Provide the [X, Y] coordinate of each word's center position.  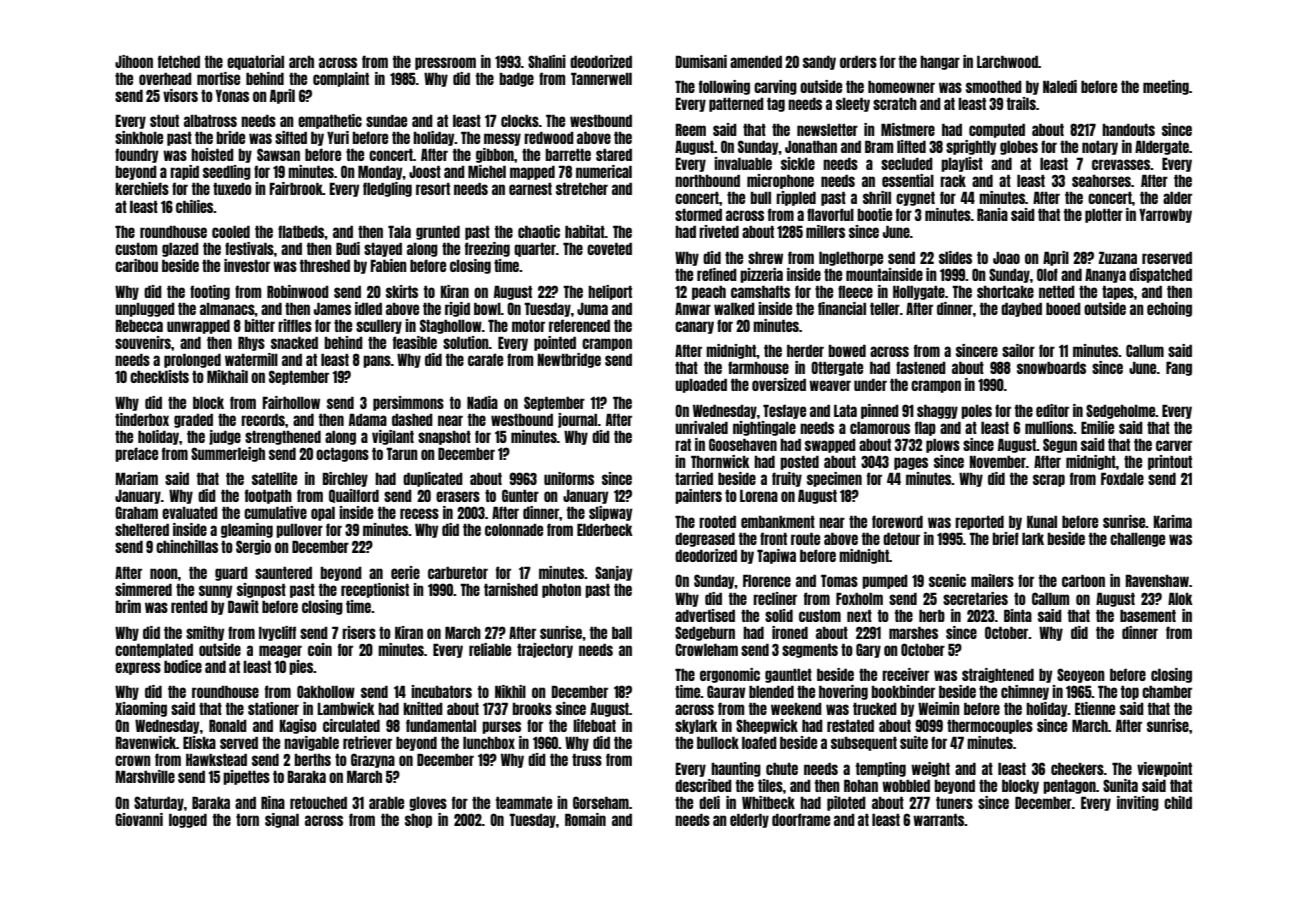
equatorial [255, 62]
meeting [1166, 87]
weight [930, 769]
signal [282, 820]
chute [782, 769]
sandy [819, 63]
